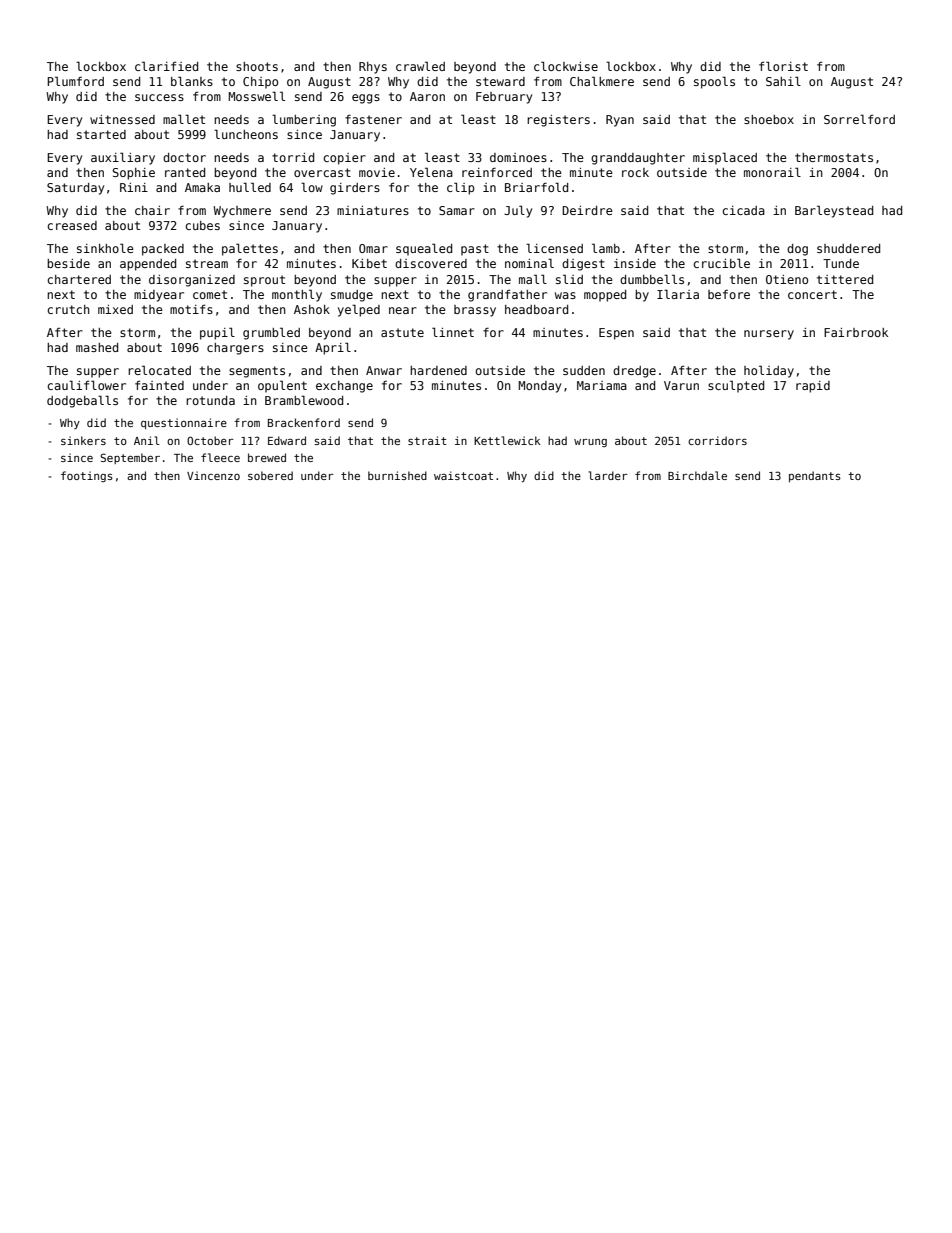  I want to click on reinforced, so click(497, 172).
